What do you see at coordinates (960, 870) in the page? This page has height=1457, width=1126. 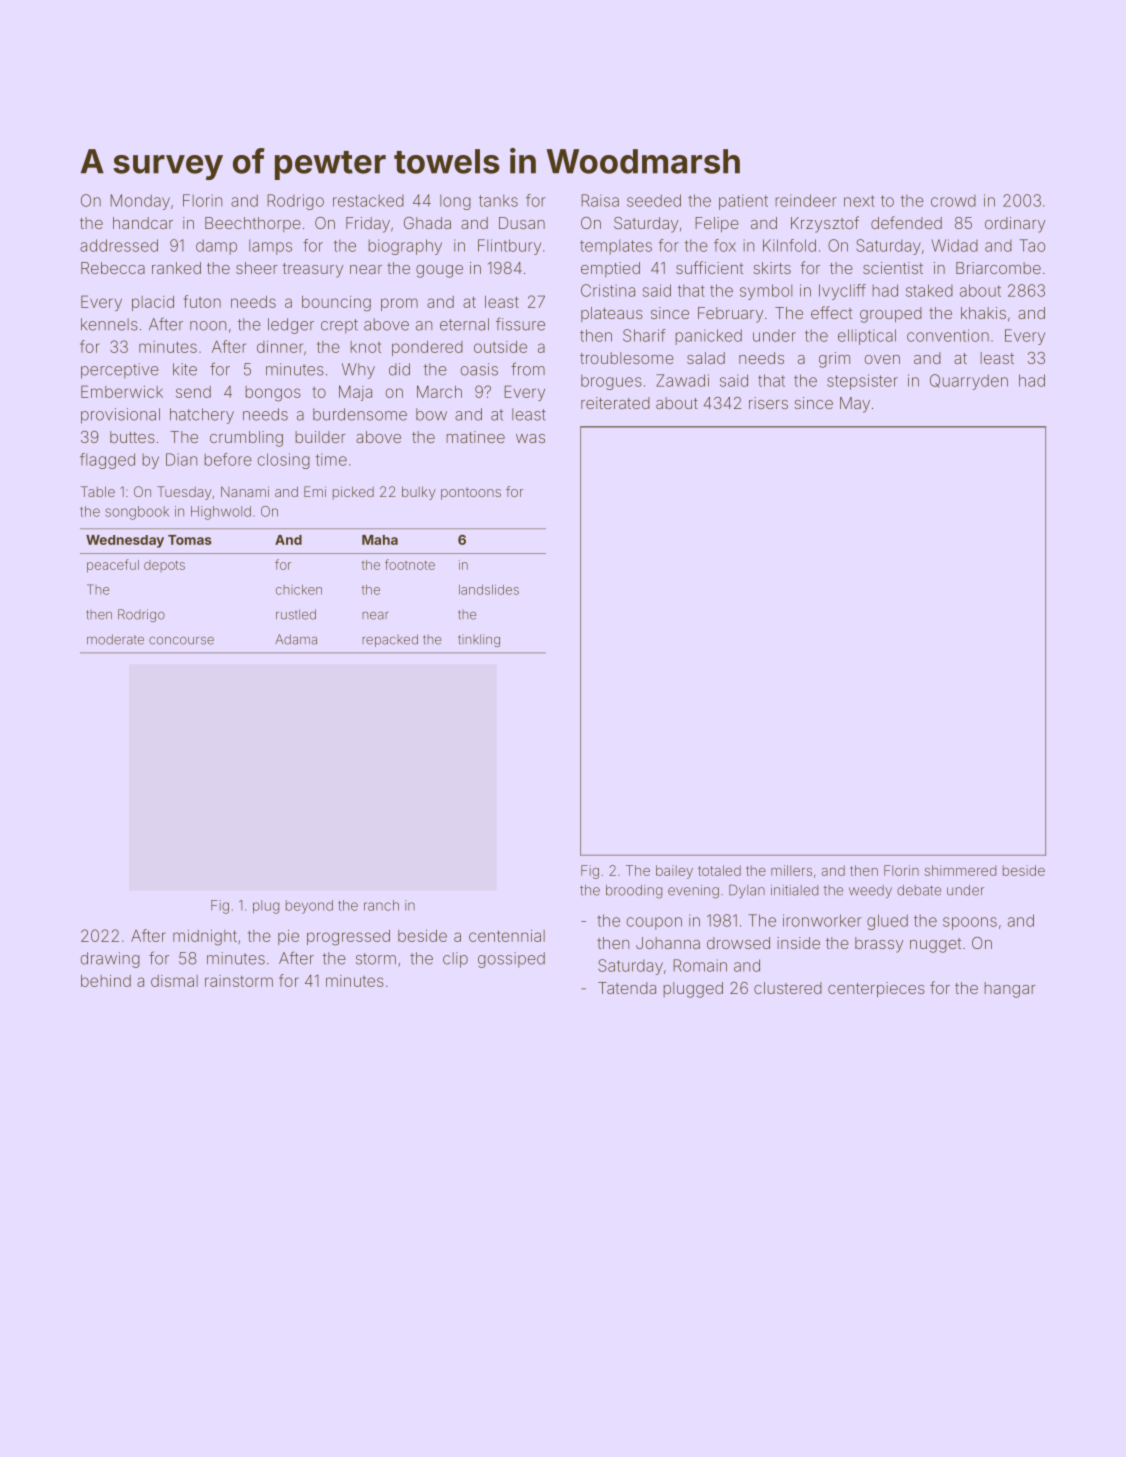 I see `shimmered` at bounding box center [960, 870].
